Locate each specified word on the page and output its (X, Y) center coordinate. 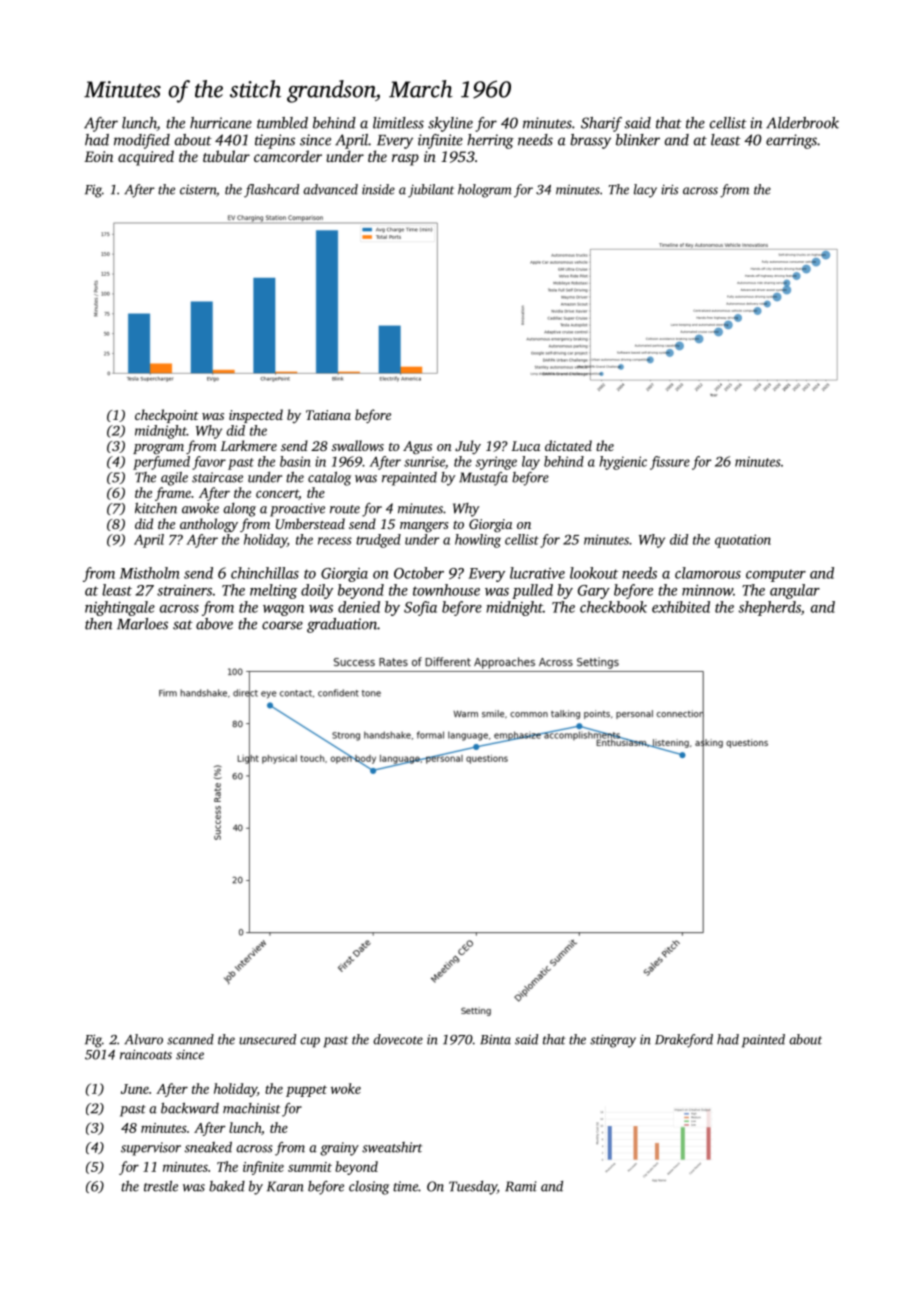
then (98, 624)
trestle (161, 1186)
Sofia (420, 608)
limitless (398, 123)
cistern (198, 189)
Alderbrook (802, 123)
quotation (743, 541)
